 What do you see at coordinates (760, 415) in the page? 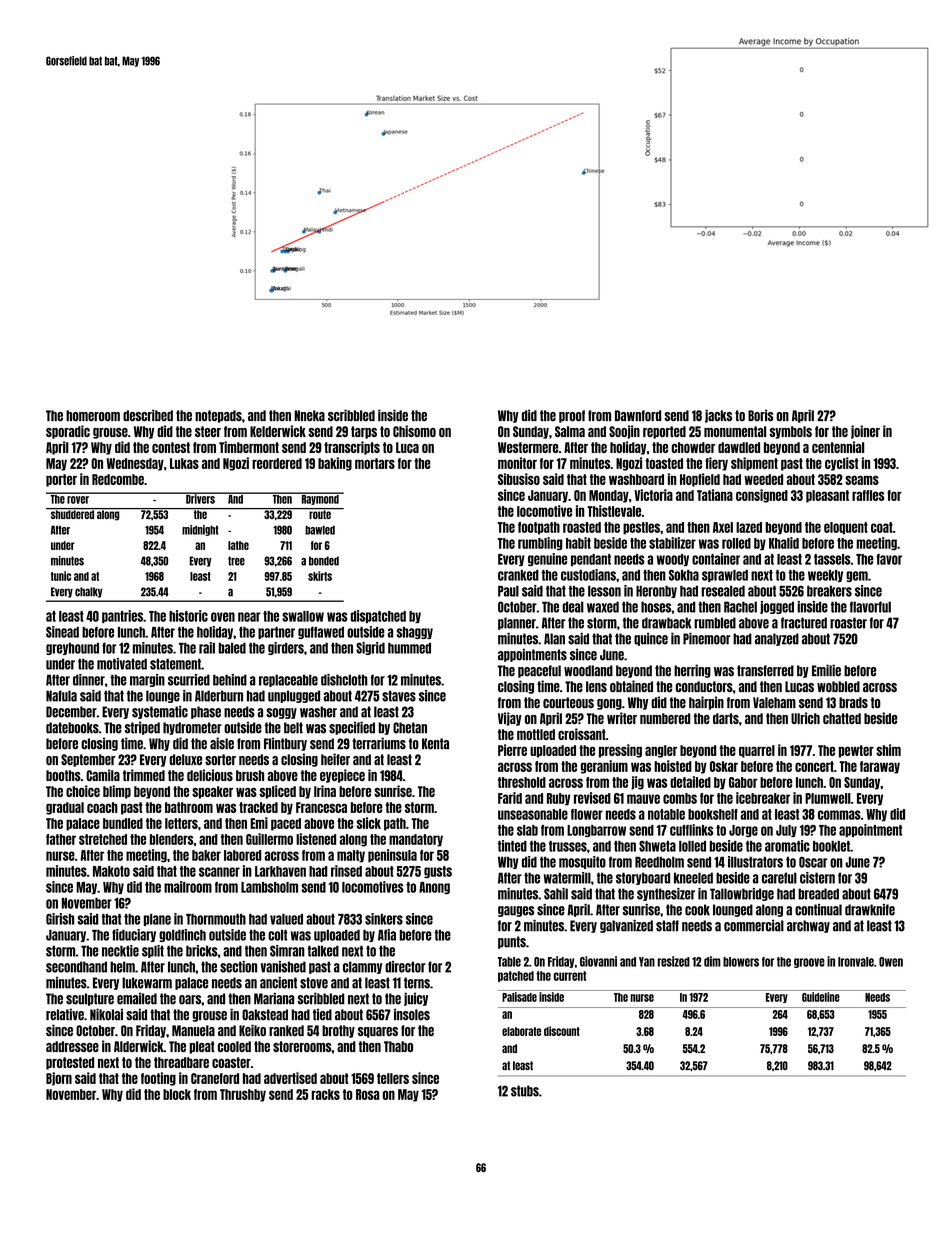
I see `Boris` at bounding box center [760, 415].
